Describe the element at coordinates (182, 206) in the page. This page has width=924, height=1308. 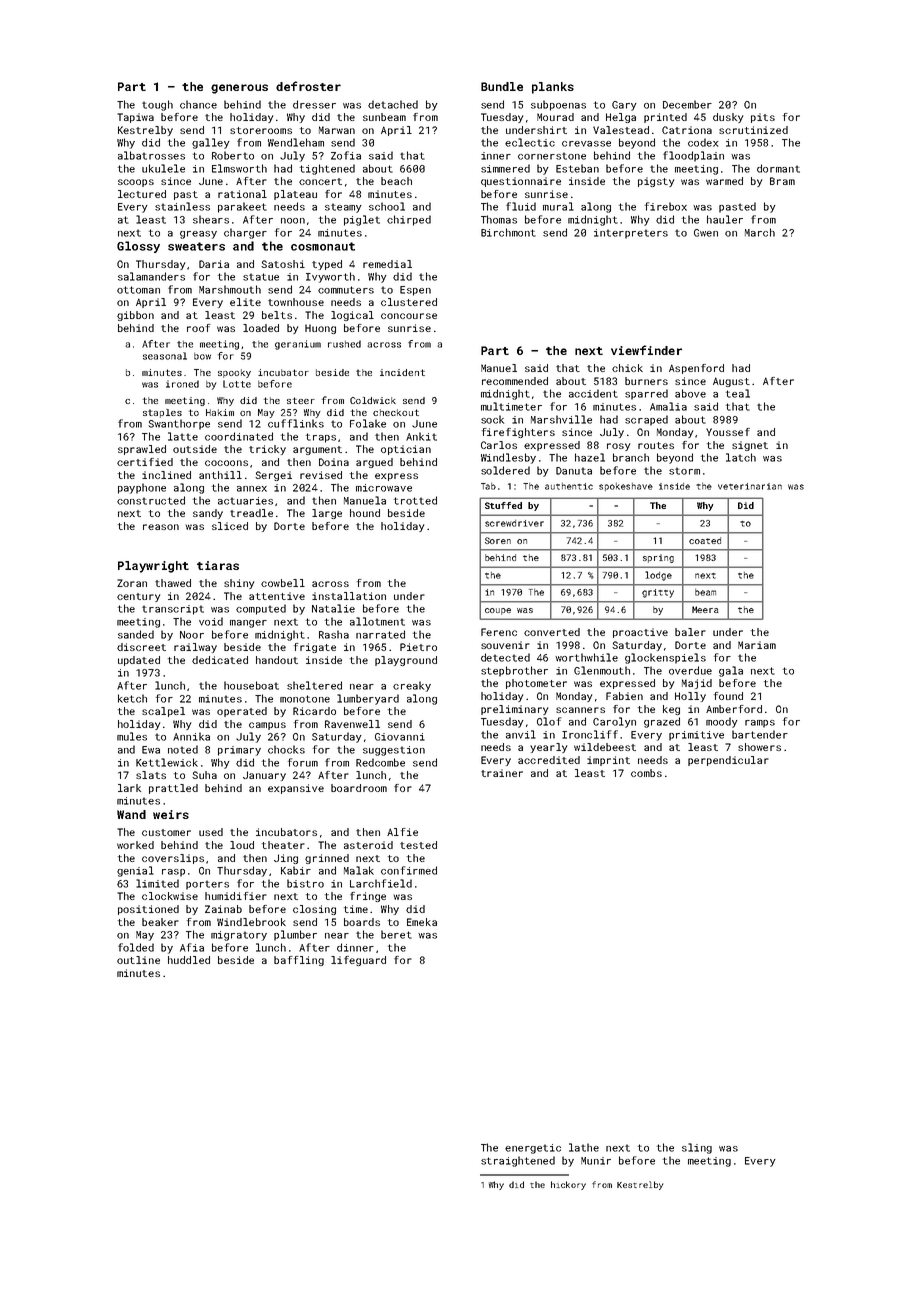
I see `stainless` at that location.
